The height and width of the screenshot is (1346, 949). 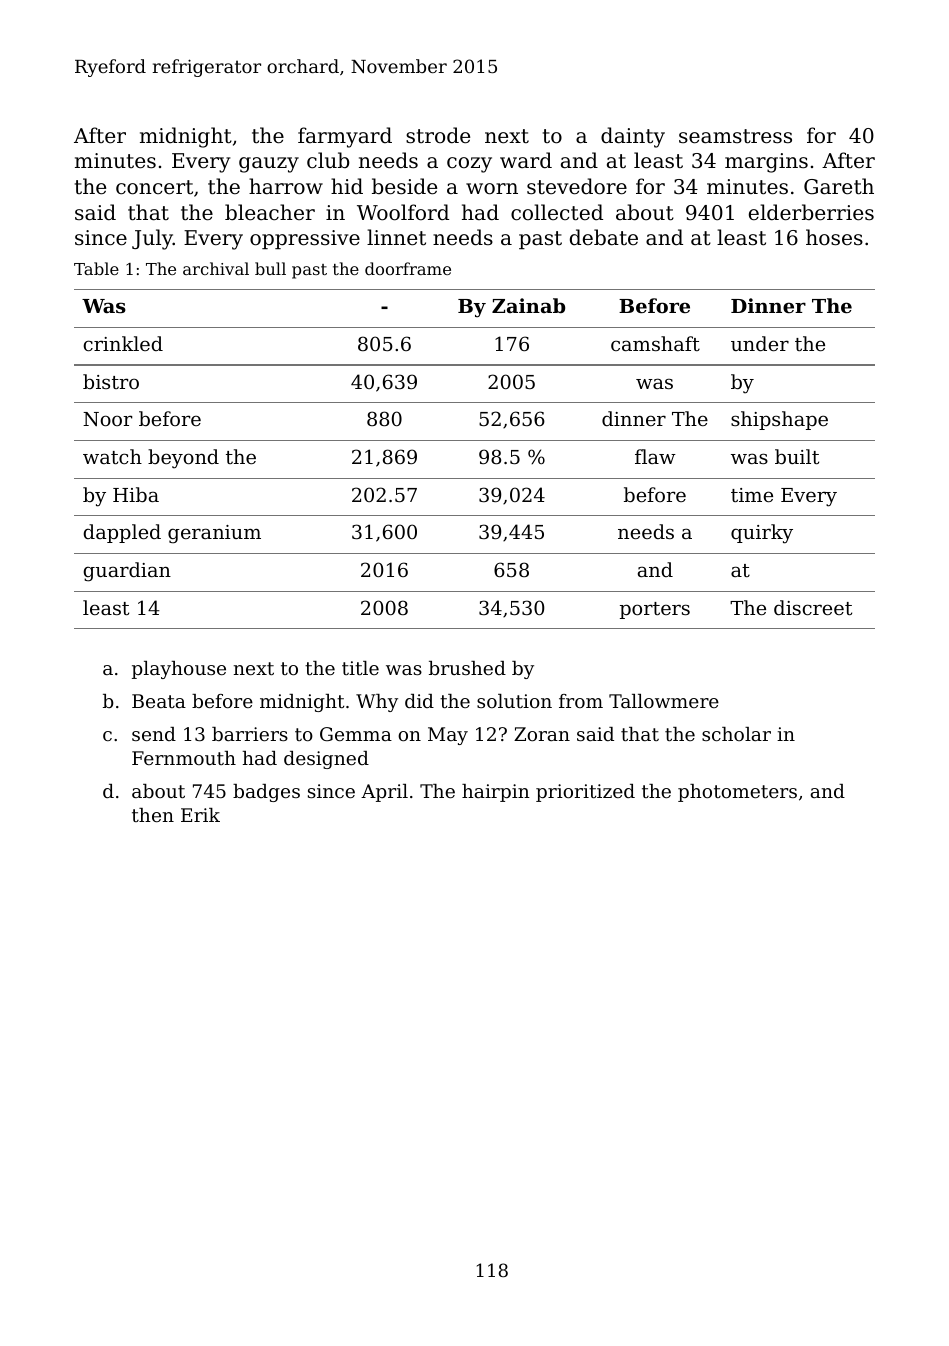 What do you see at coordinates (183, 459) in the screenshot?
I see `beyond` at bounding box center [183, 459].
